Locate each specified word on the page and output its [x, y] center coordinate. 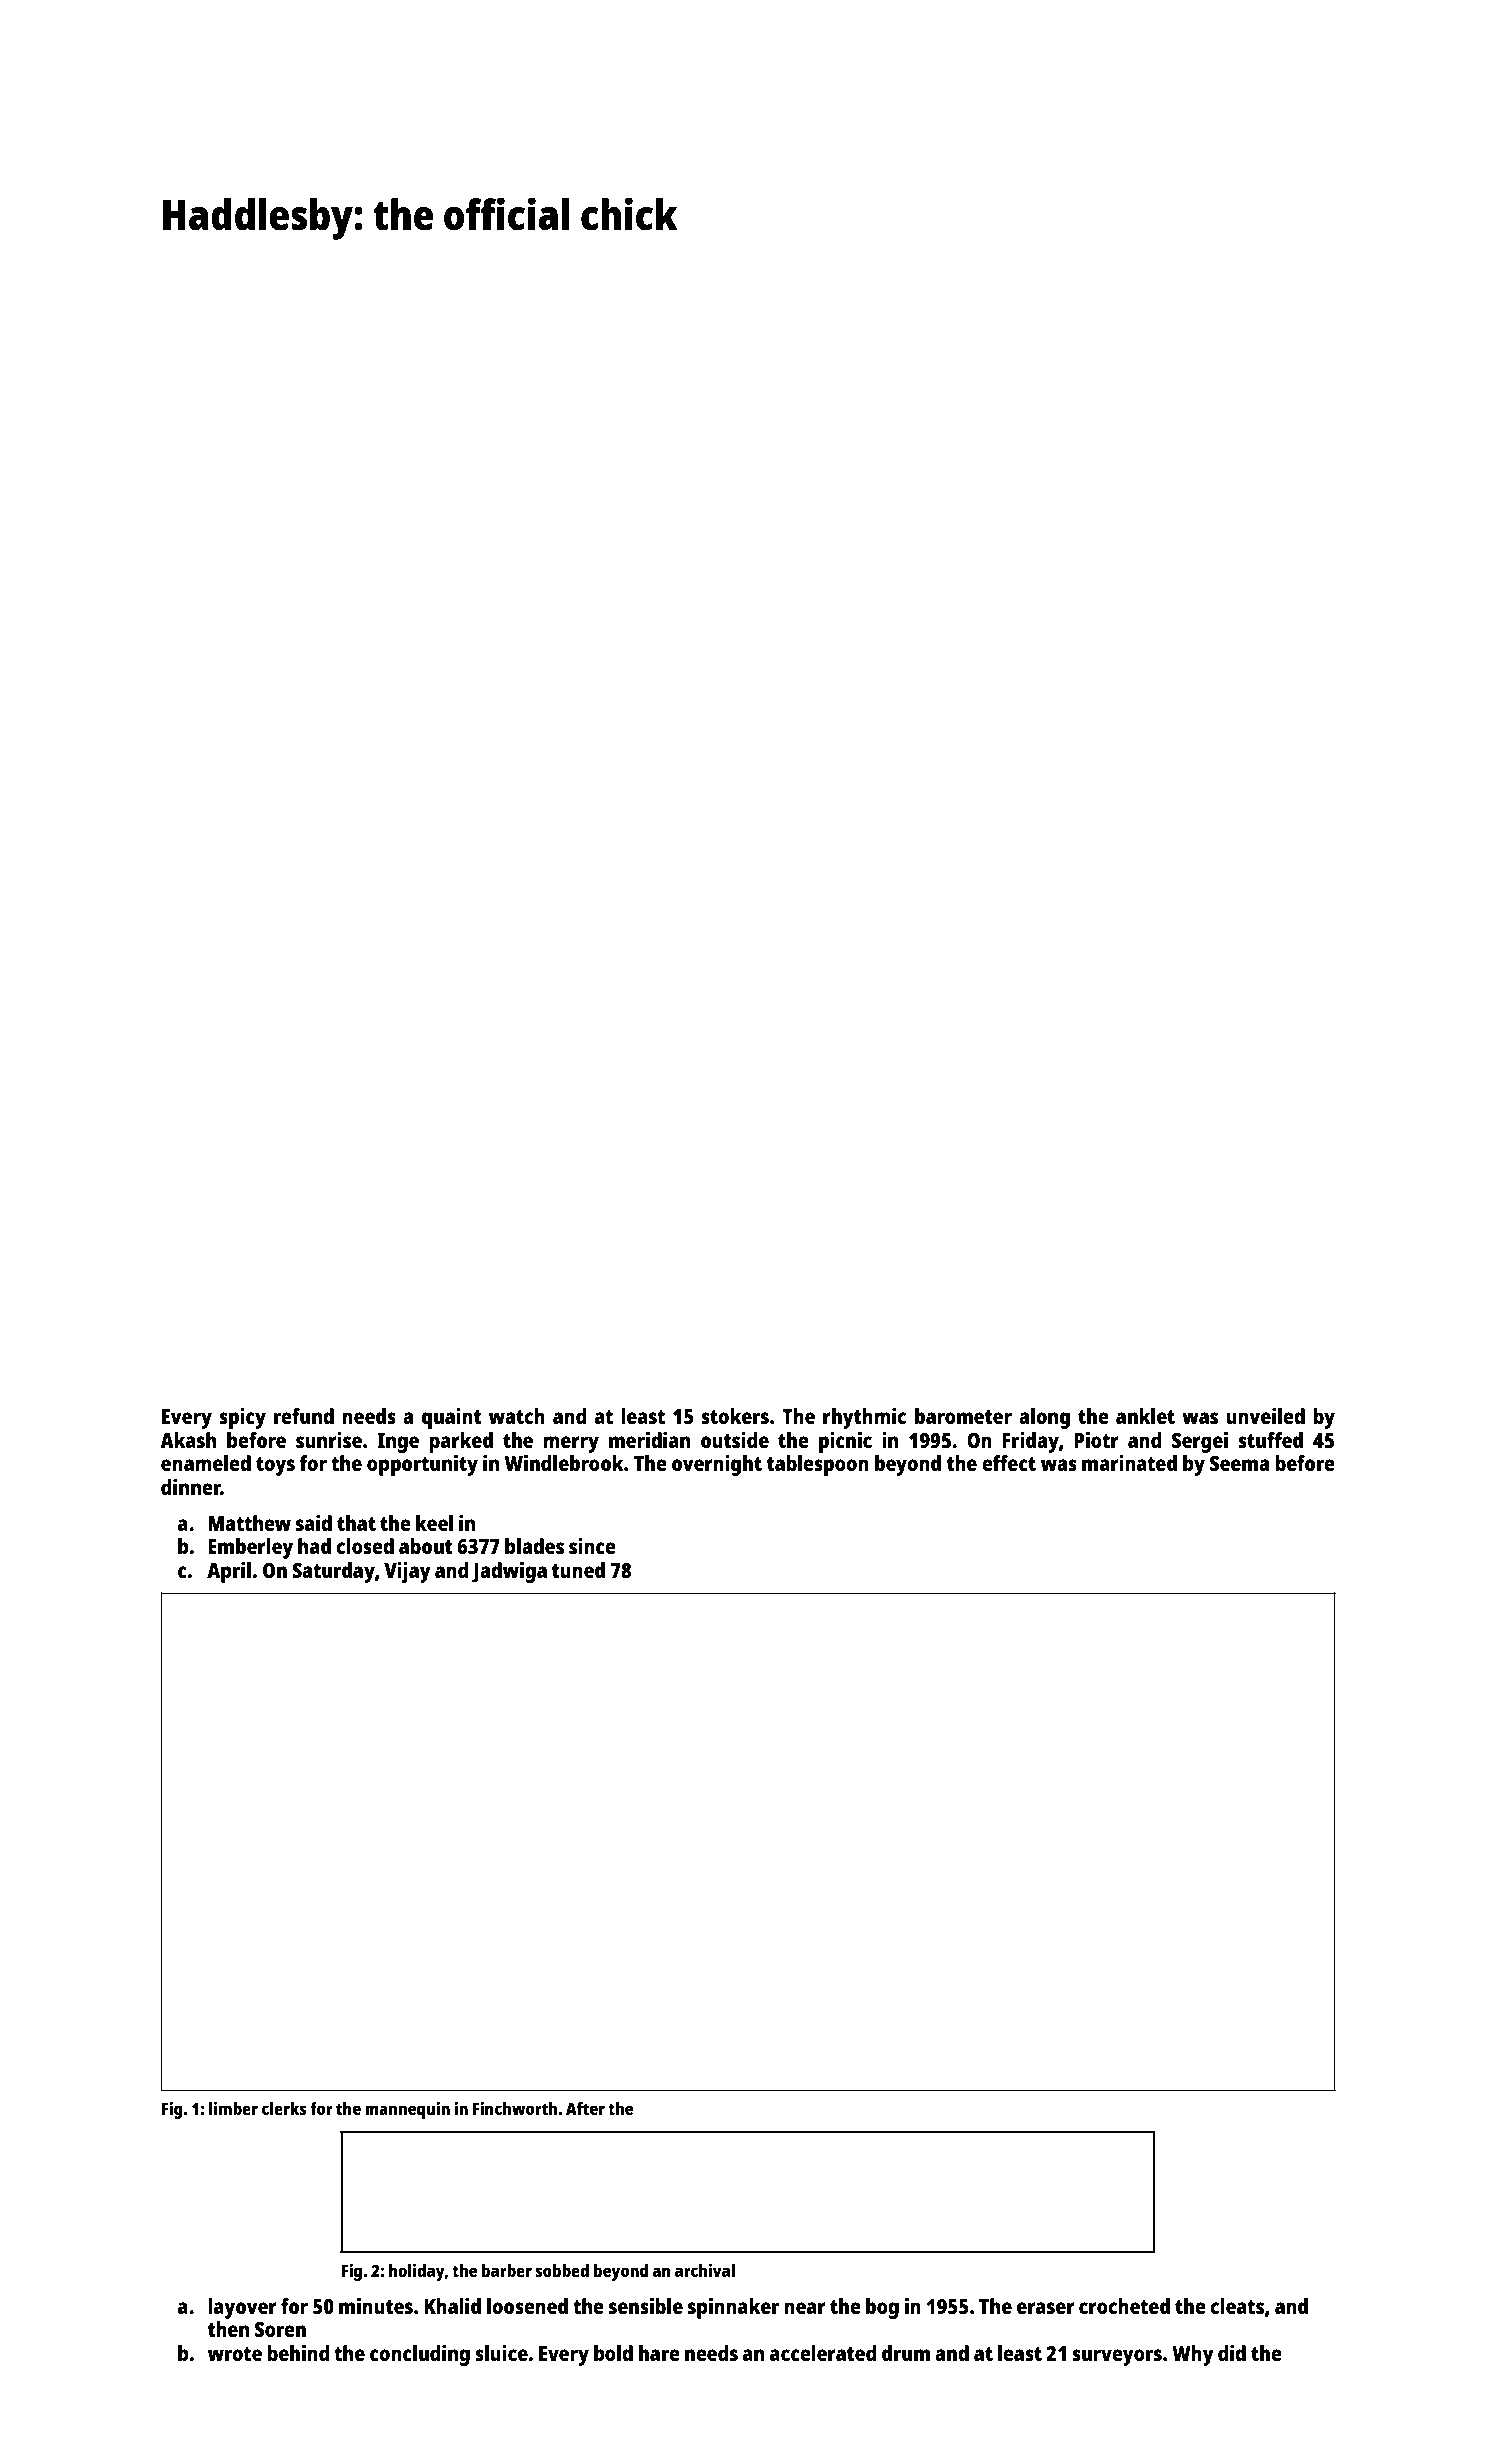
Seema [1239, 1463]
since [592, 1546]
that [356, 1523]
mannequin [407, 2110]
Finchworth [514, 2108]
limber [233, 2108]
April [229, 1572]
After [585, 2108]
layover [242, 2308]
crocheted [1124, 2306]
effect [1009, 1463]
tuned [578, 1570]
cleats [1237, 2306]
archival [705, 2270]
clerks [284, 2108]
